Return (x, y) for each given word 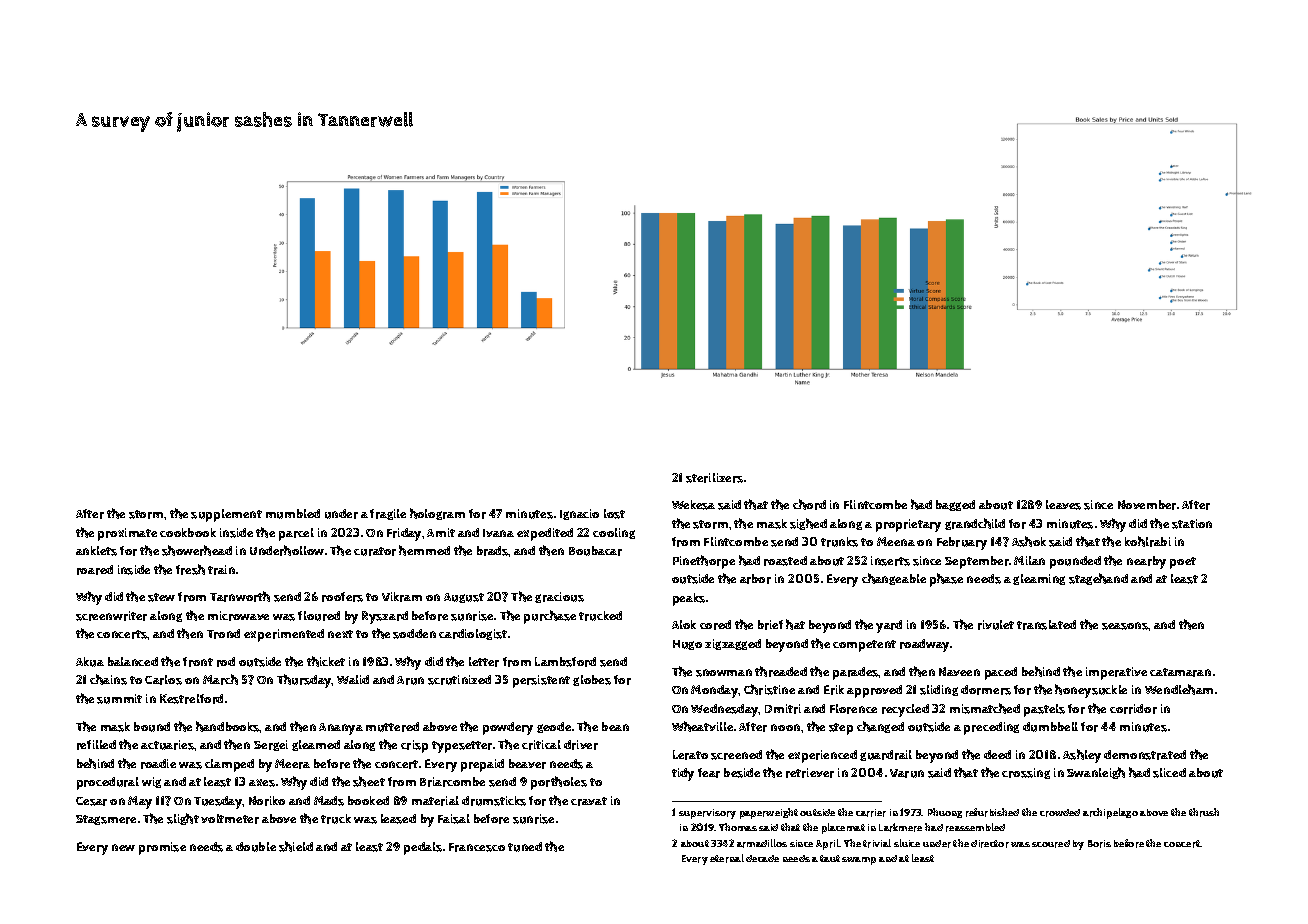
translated (1046, 625)
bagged (955, 505)
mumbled (293, 514)
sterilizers (714, 478)
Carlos (163, 680)
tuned (525, 847)
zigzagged (733, 644)
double (256, 847)
